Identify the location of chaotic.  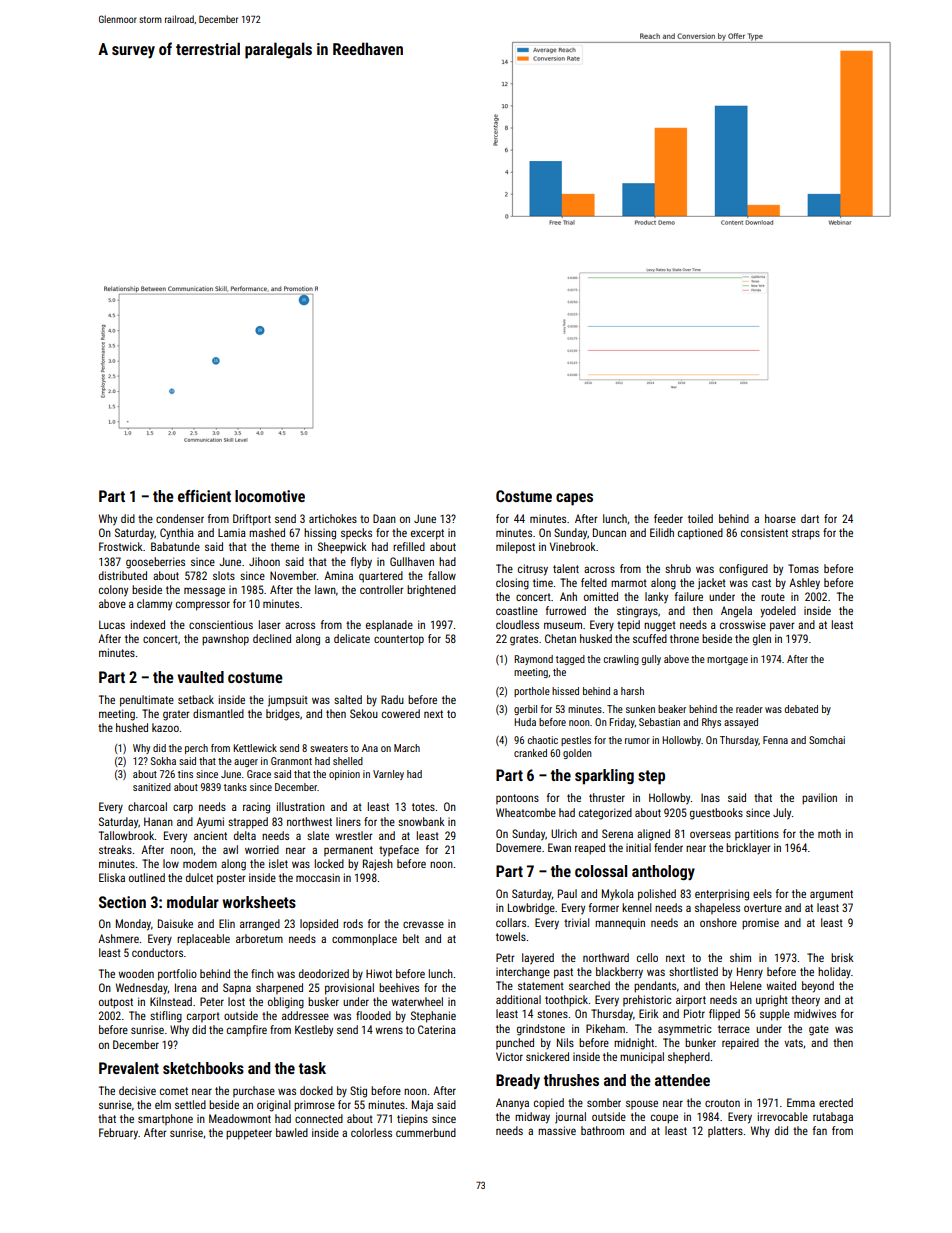
(543, 740).
